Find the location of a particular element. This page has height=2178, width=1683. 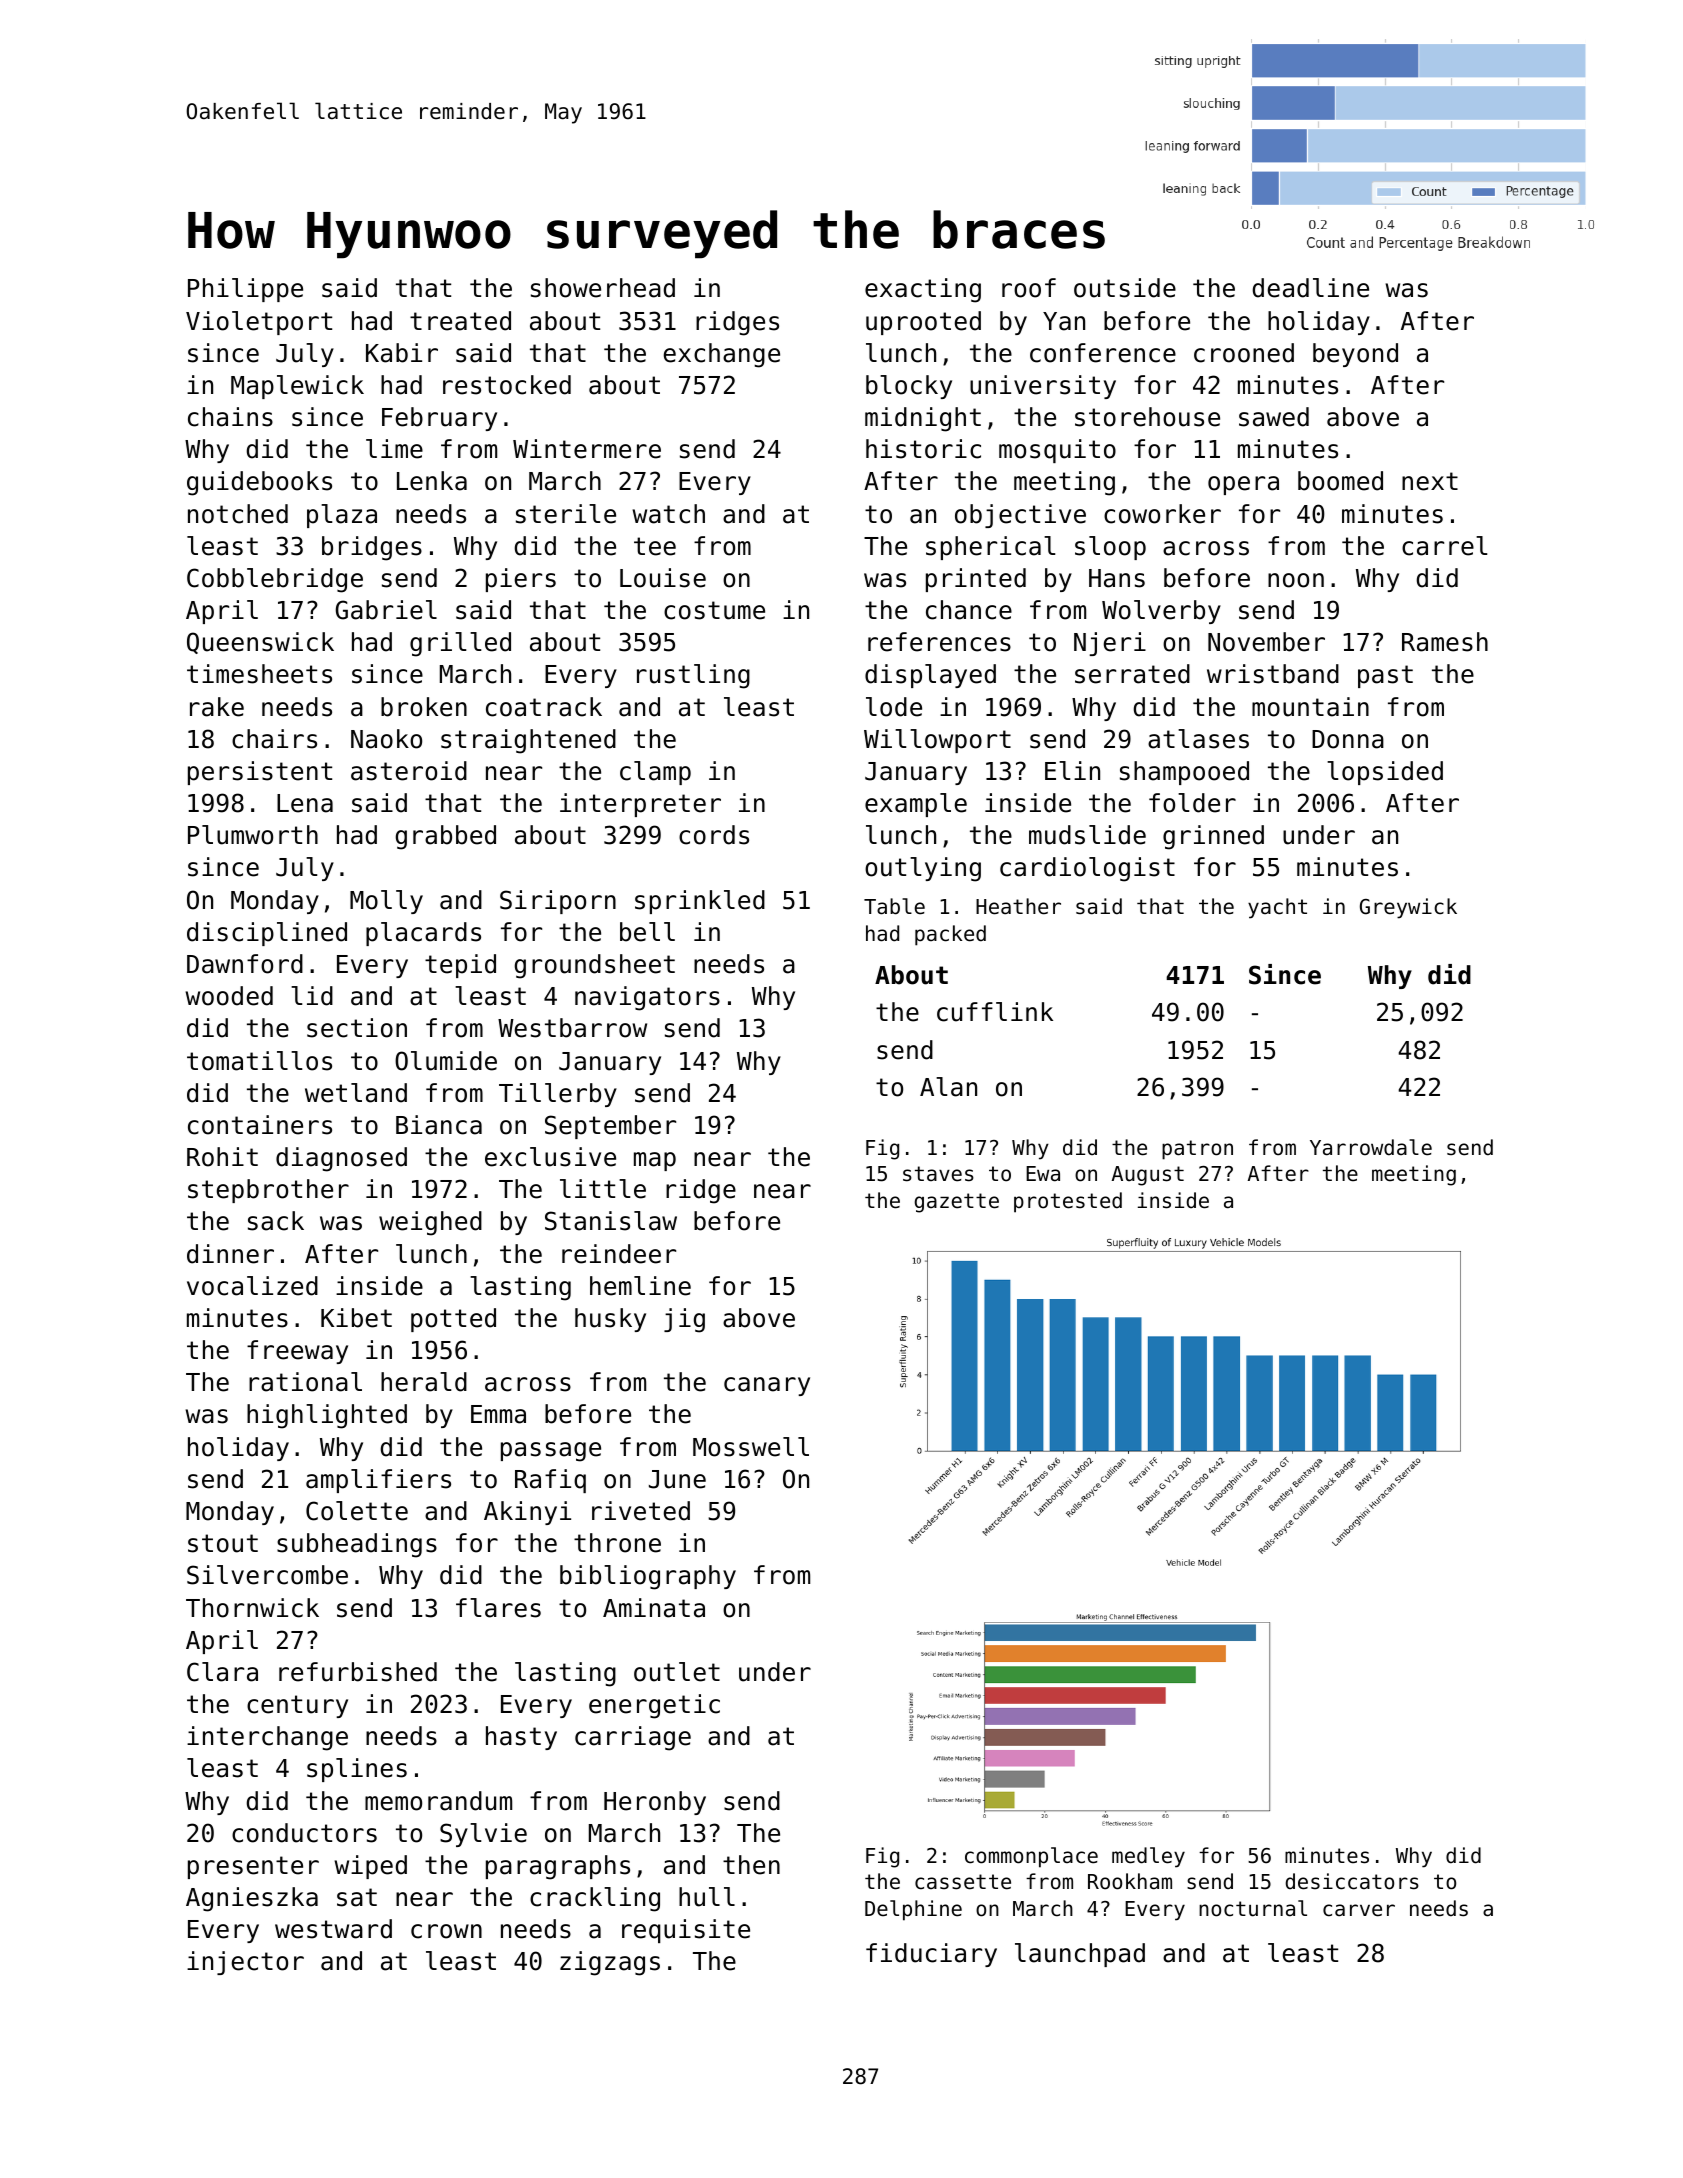

Violetport is located at coordinates (259, 323).
